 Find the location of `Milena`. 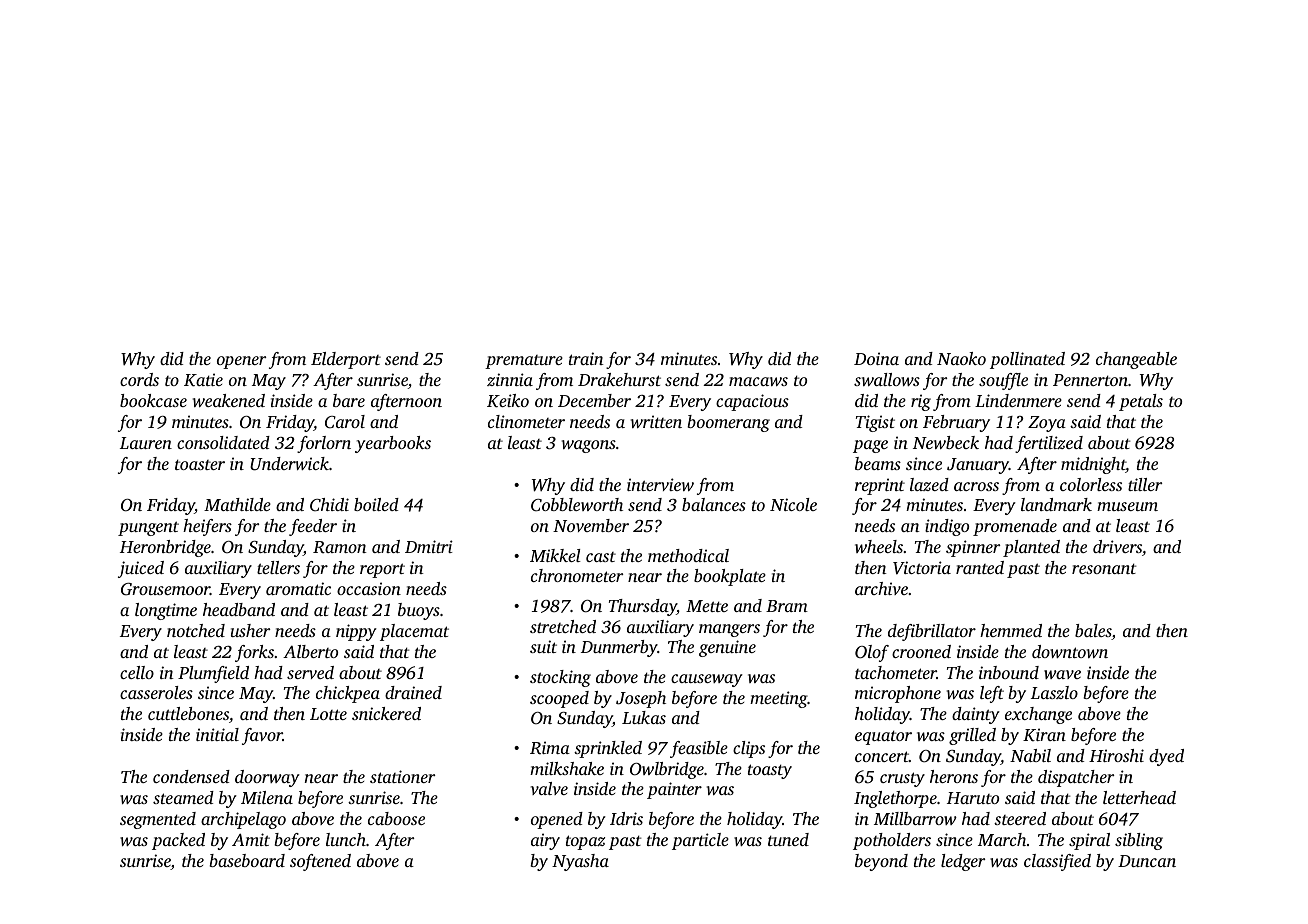

Milena is located at coordinates (267, 797).
